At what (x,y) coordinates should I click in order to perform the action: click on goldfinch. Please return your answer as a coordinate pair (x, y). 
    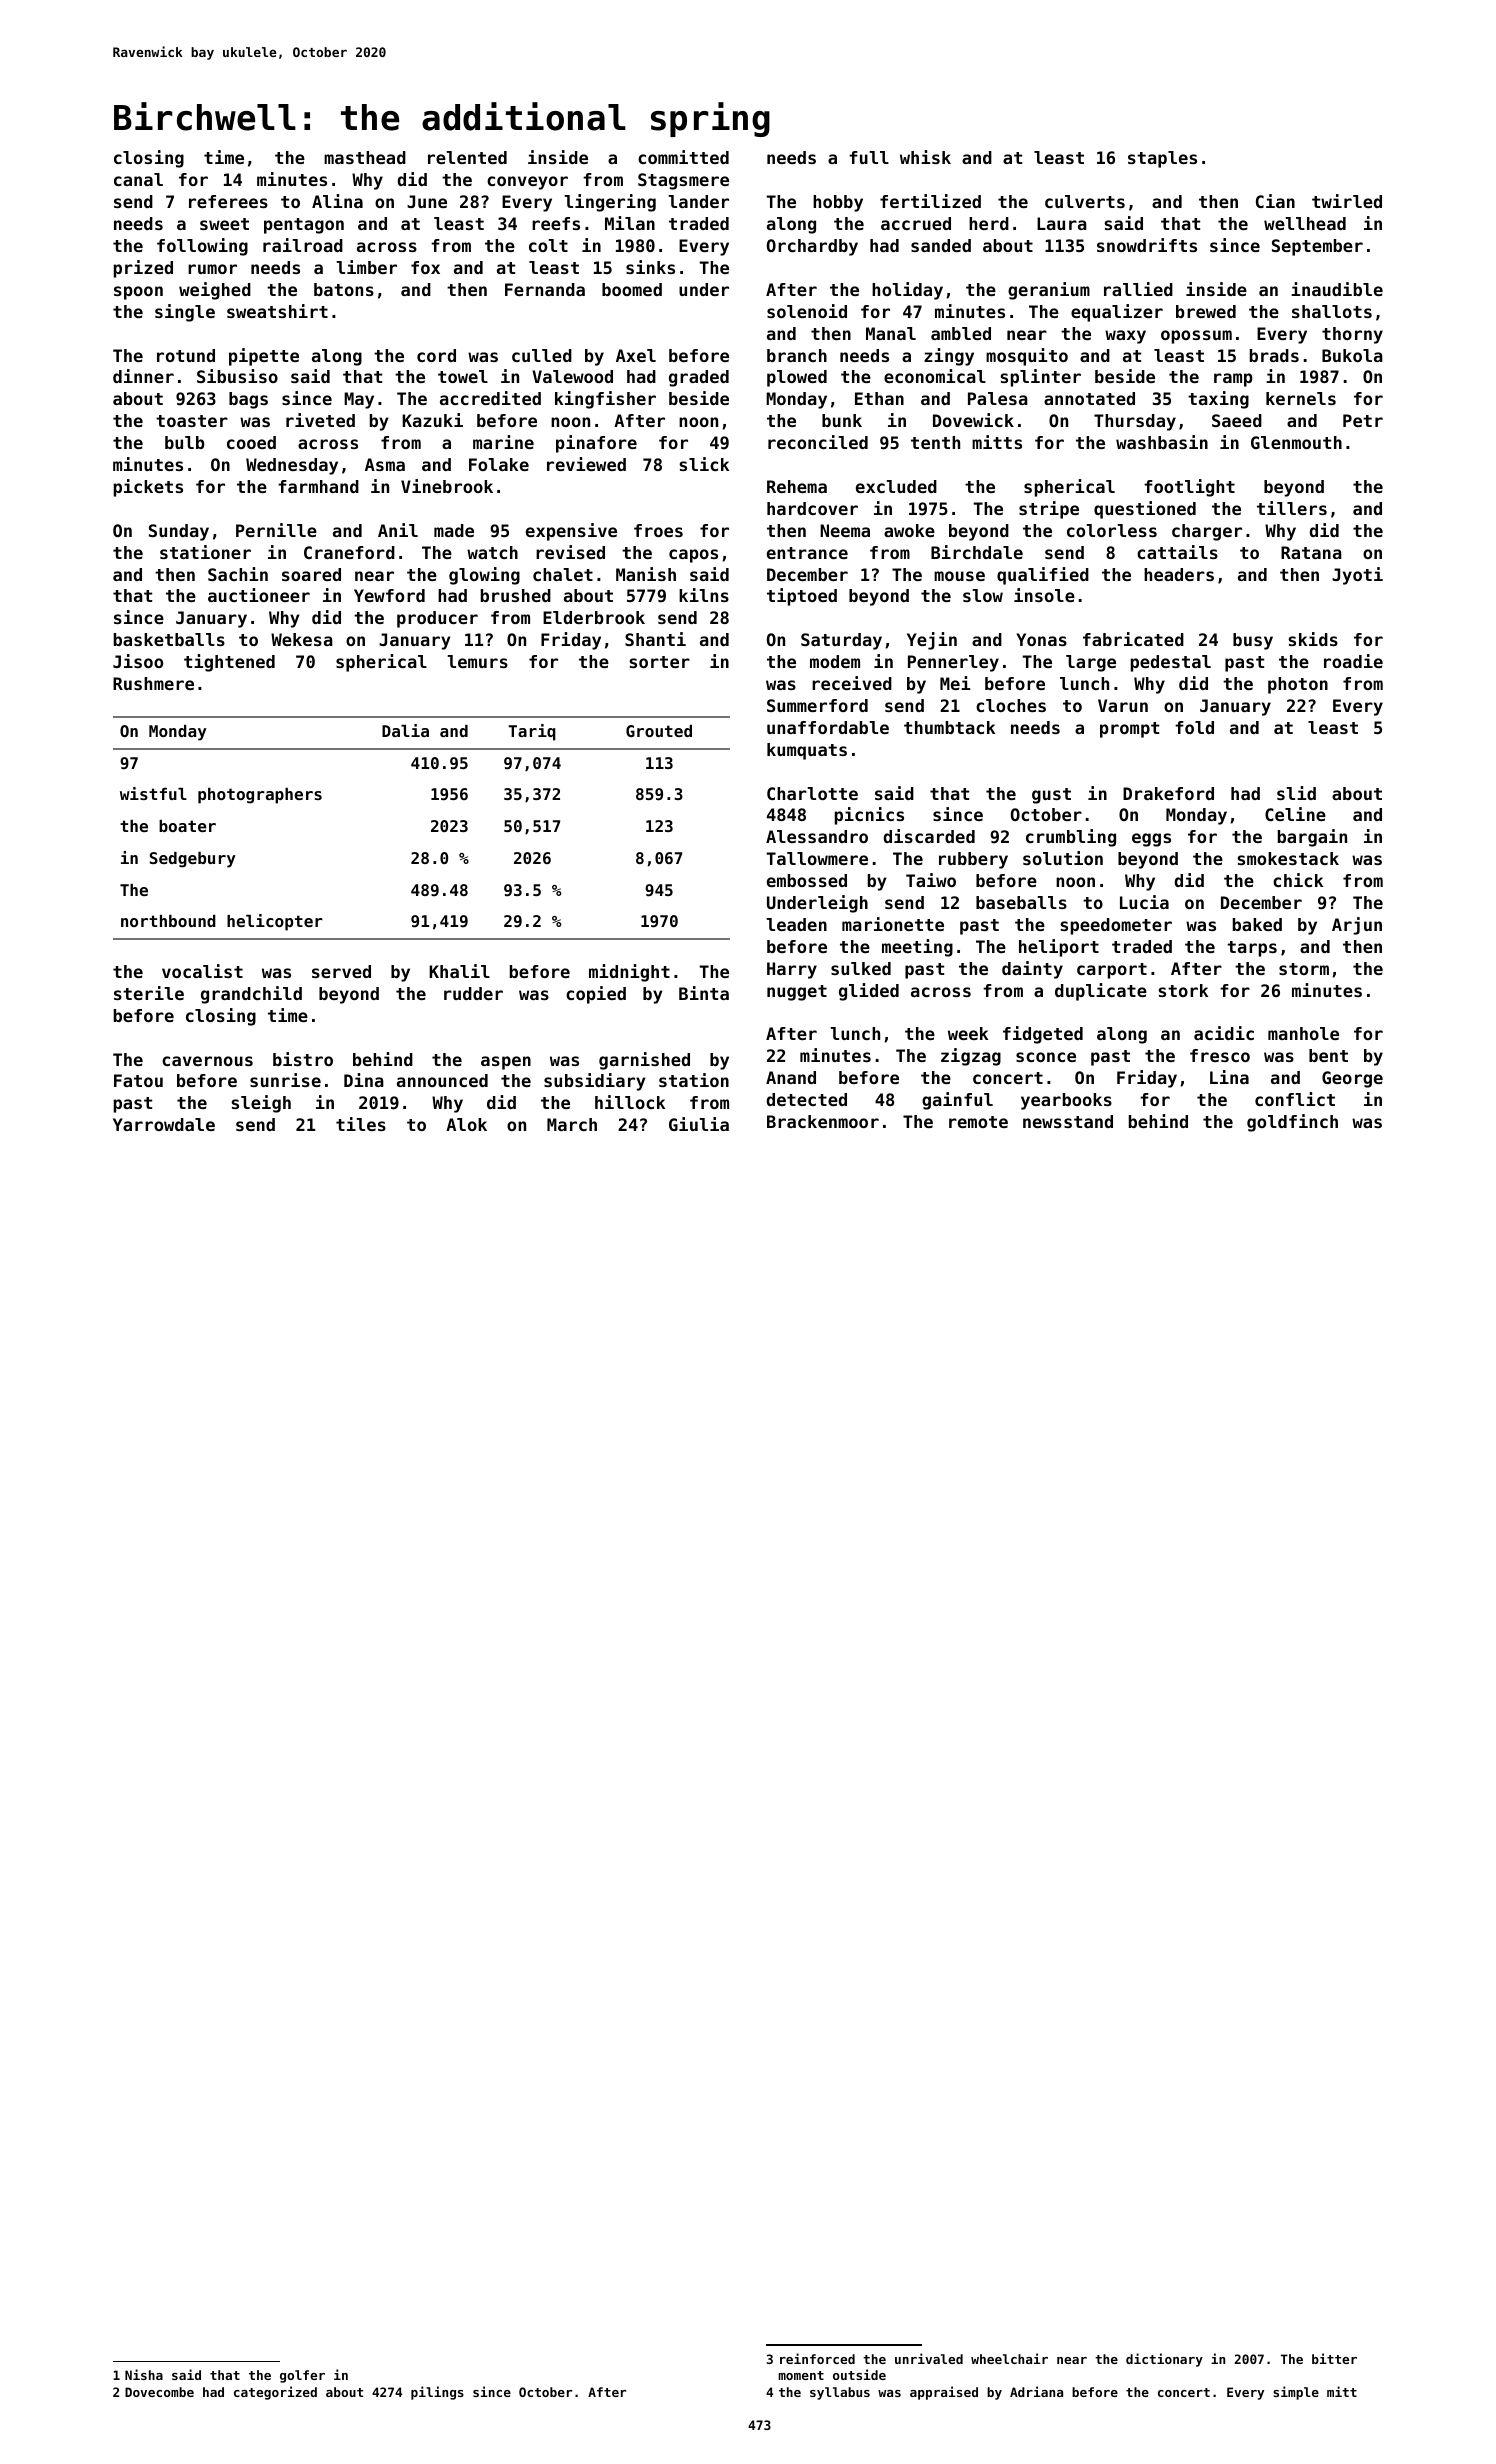
    Looking at the image, I should click on (1292, 1123).
